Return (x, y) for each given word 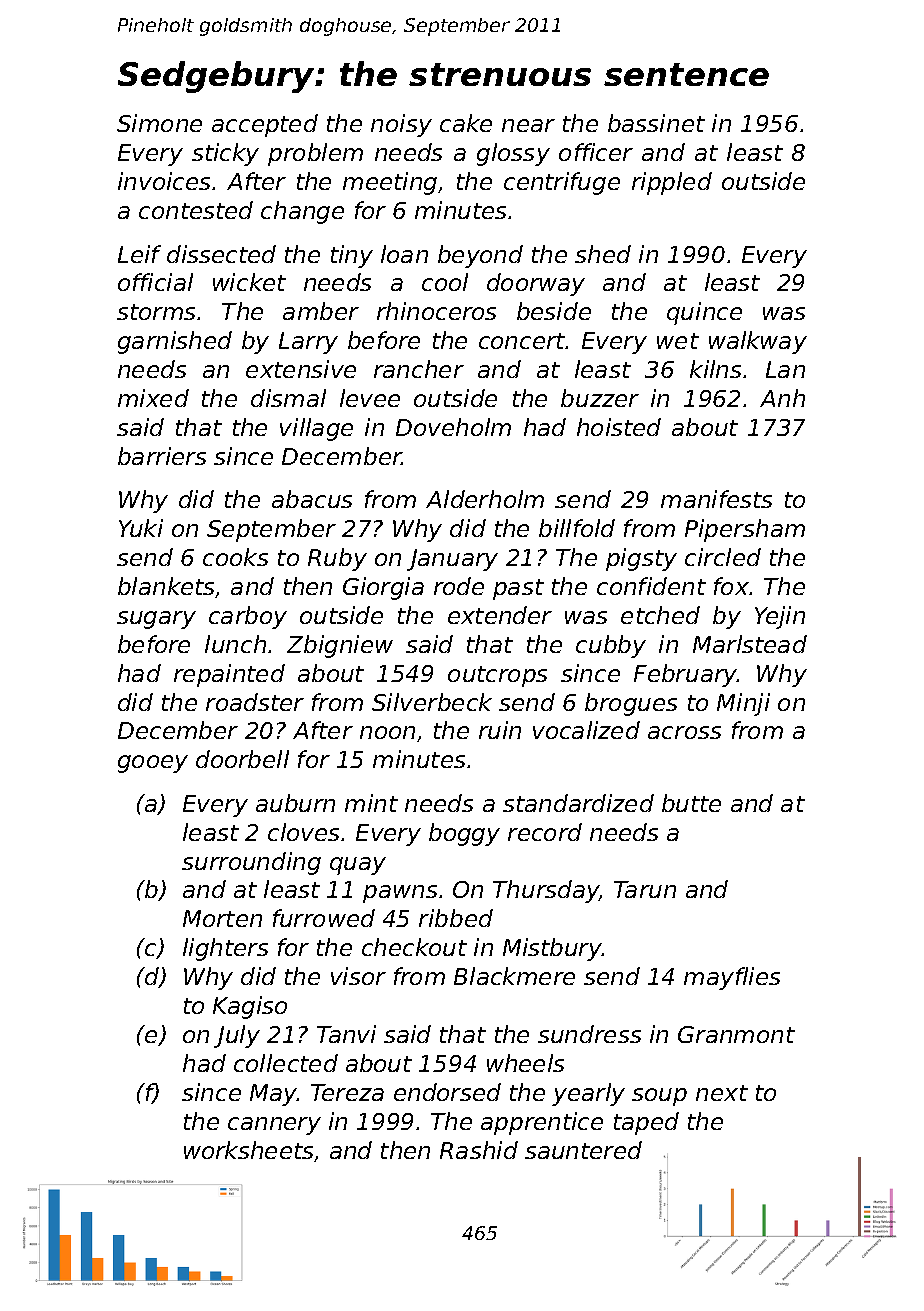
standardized (578, 803)
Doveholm (453, 427)
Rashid (479, 1150)
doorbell (242, 759)
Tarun (645, 889)
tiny (352, 256)
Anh (782, 398)
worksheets (248, 1150)
